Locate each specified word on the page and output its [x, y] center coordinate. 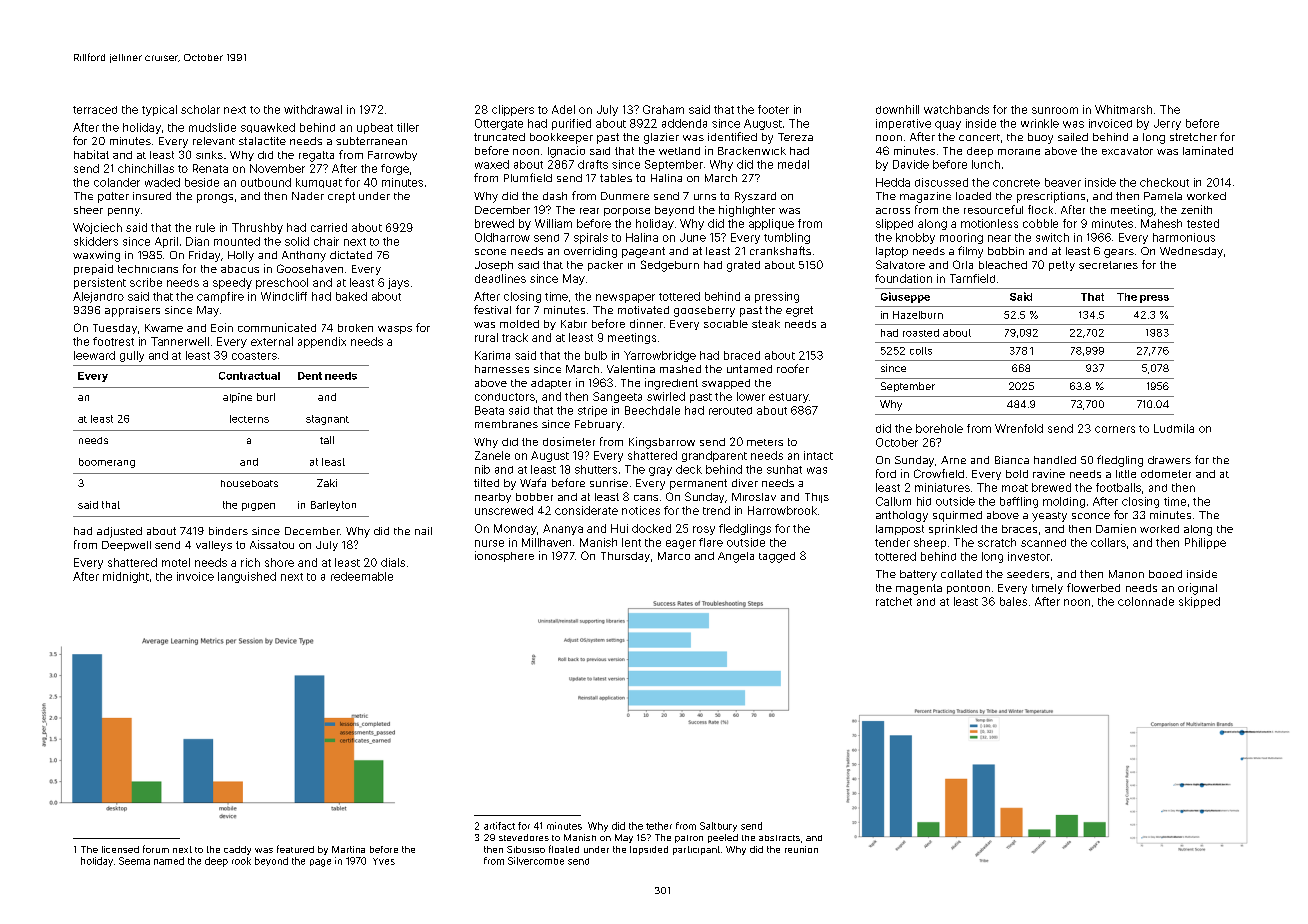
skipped [1199, 602]
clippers [513, 110]
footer [773, 109]
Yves [384, 861]
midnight [126, 577]
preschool [282, 283]
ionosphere [504, 556]
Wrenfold [1019, 428]
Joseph [494, 266]
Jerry [1167, 124]
